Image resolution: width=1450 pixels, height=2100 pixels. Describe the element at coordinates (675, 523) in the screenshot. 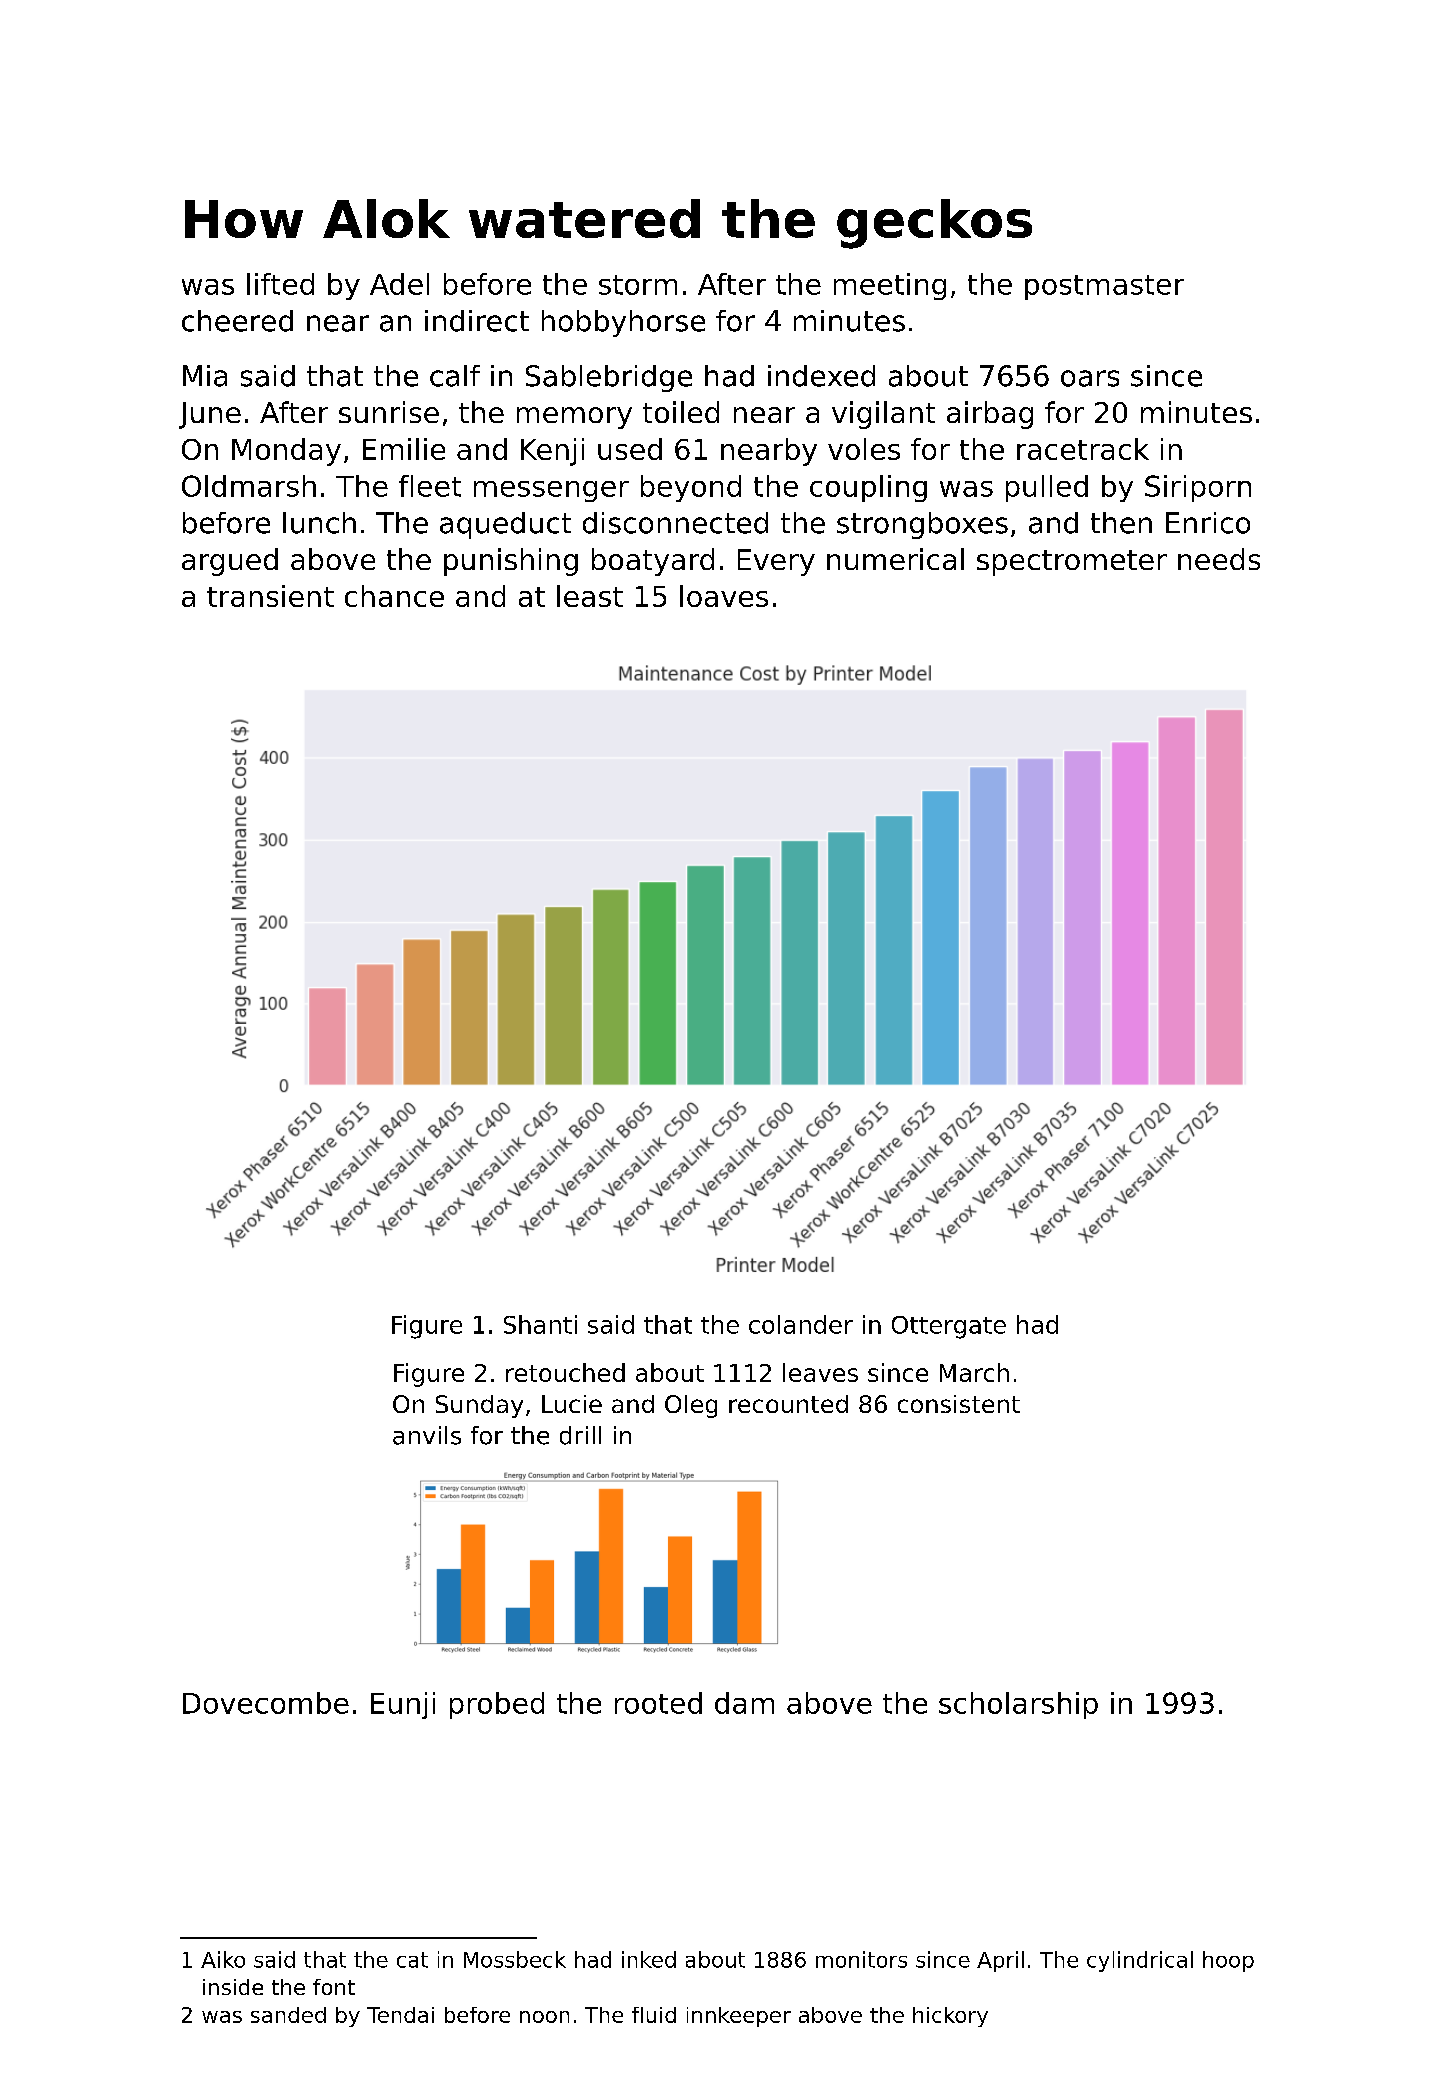

I see `disconnected` at that location.
